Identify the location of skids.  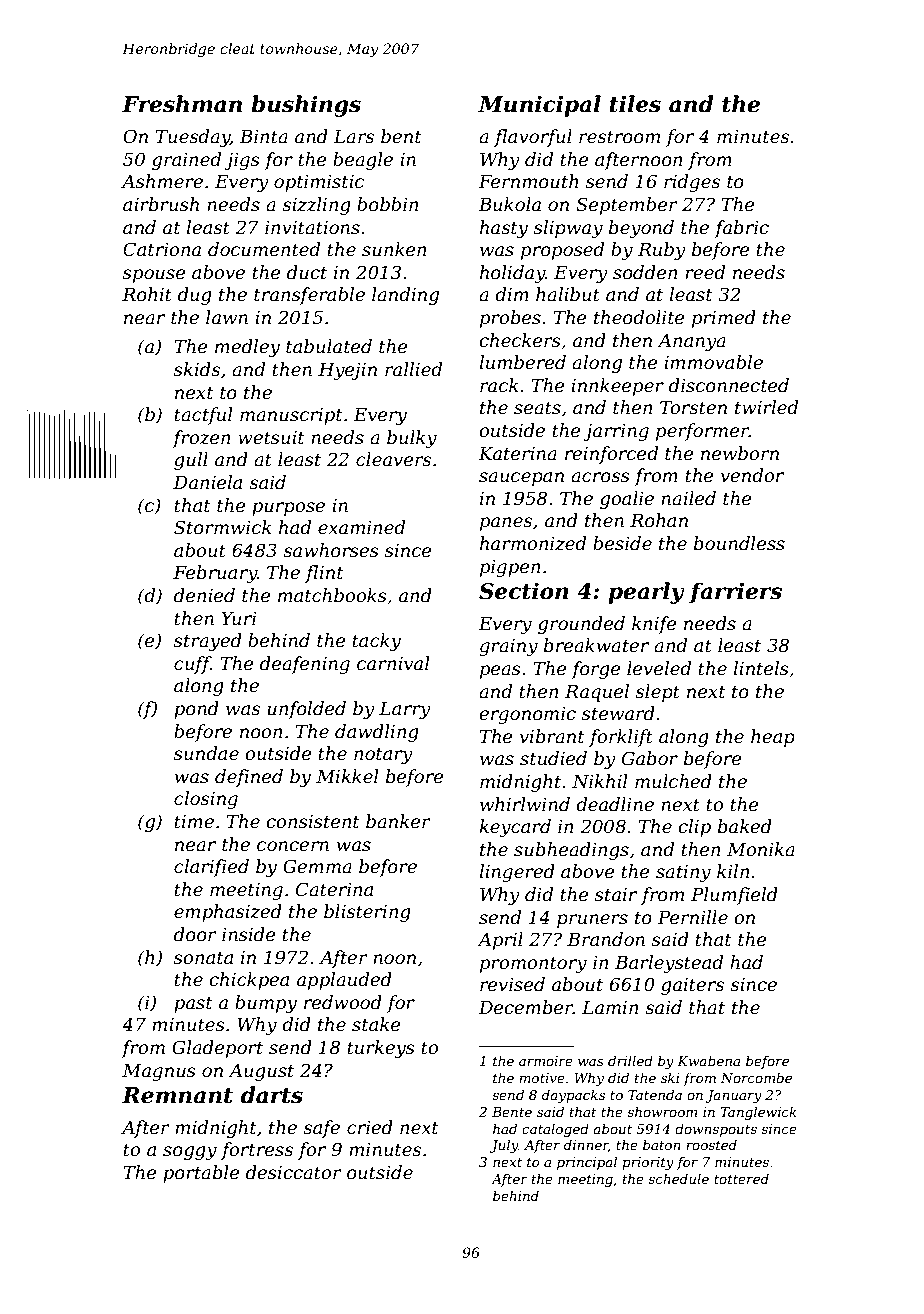
(197, 369).
